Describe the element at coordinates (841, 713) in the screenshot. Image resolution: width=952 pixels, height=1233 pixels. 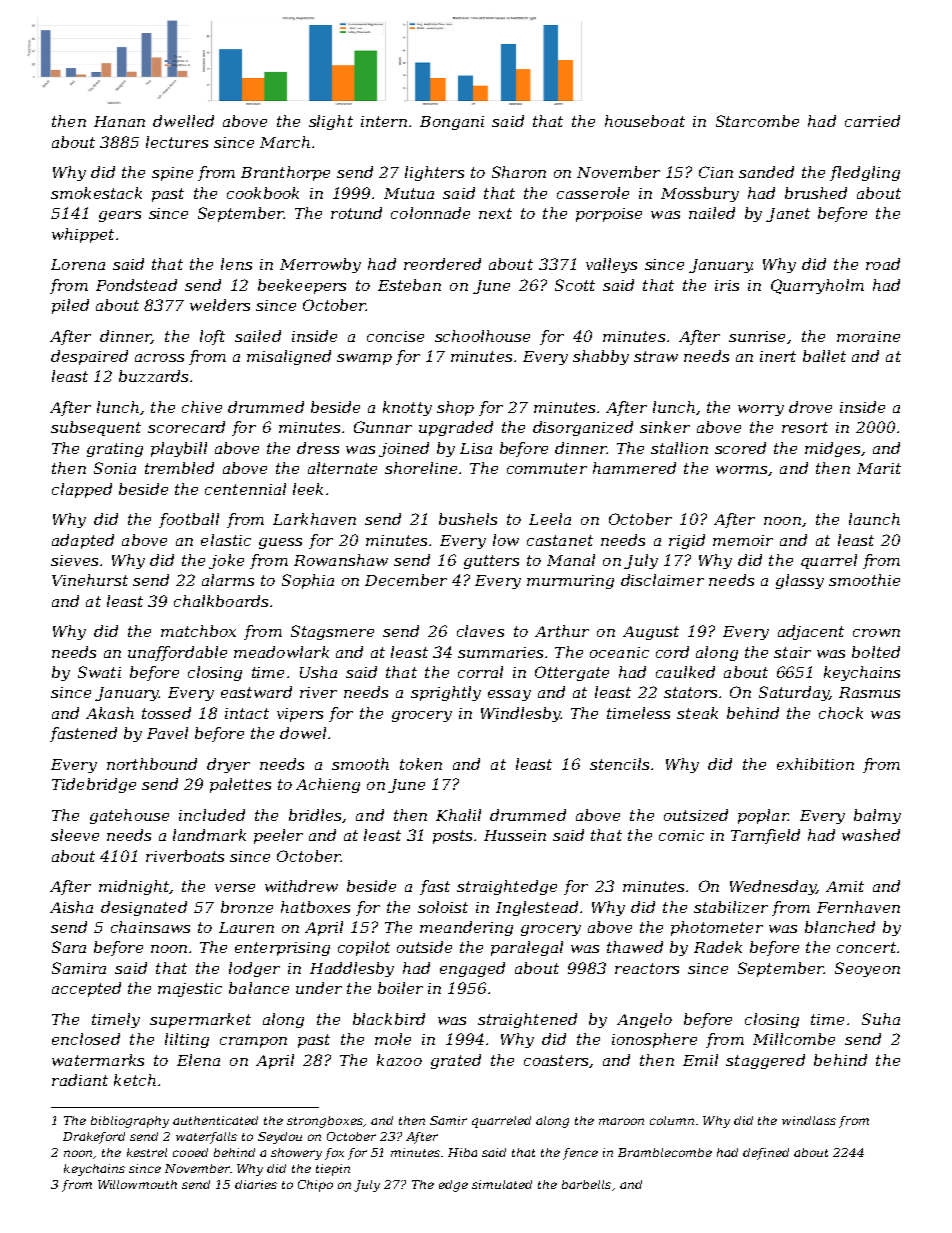
I see `chock` at that location.
